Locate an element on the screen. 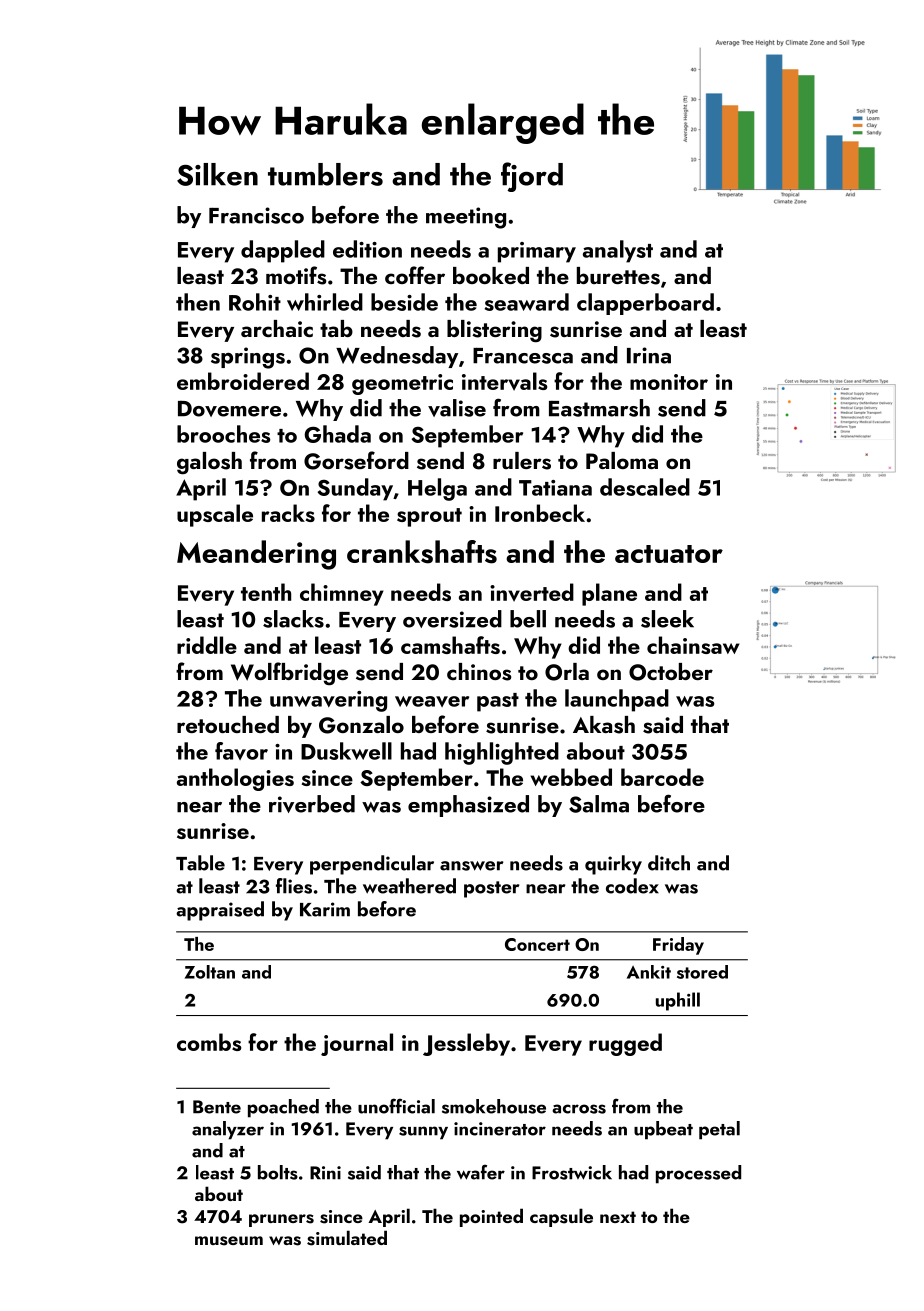 The width and height of the screenshot is (924, 1311). weaver is located at coordinates (432, 701).
